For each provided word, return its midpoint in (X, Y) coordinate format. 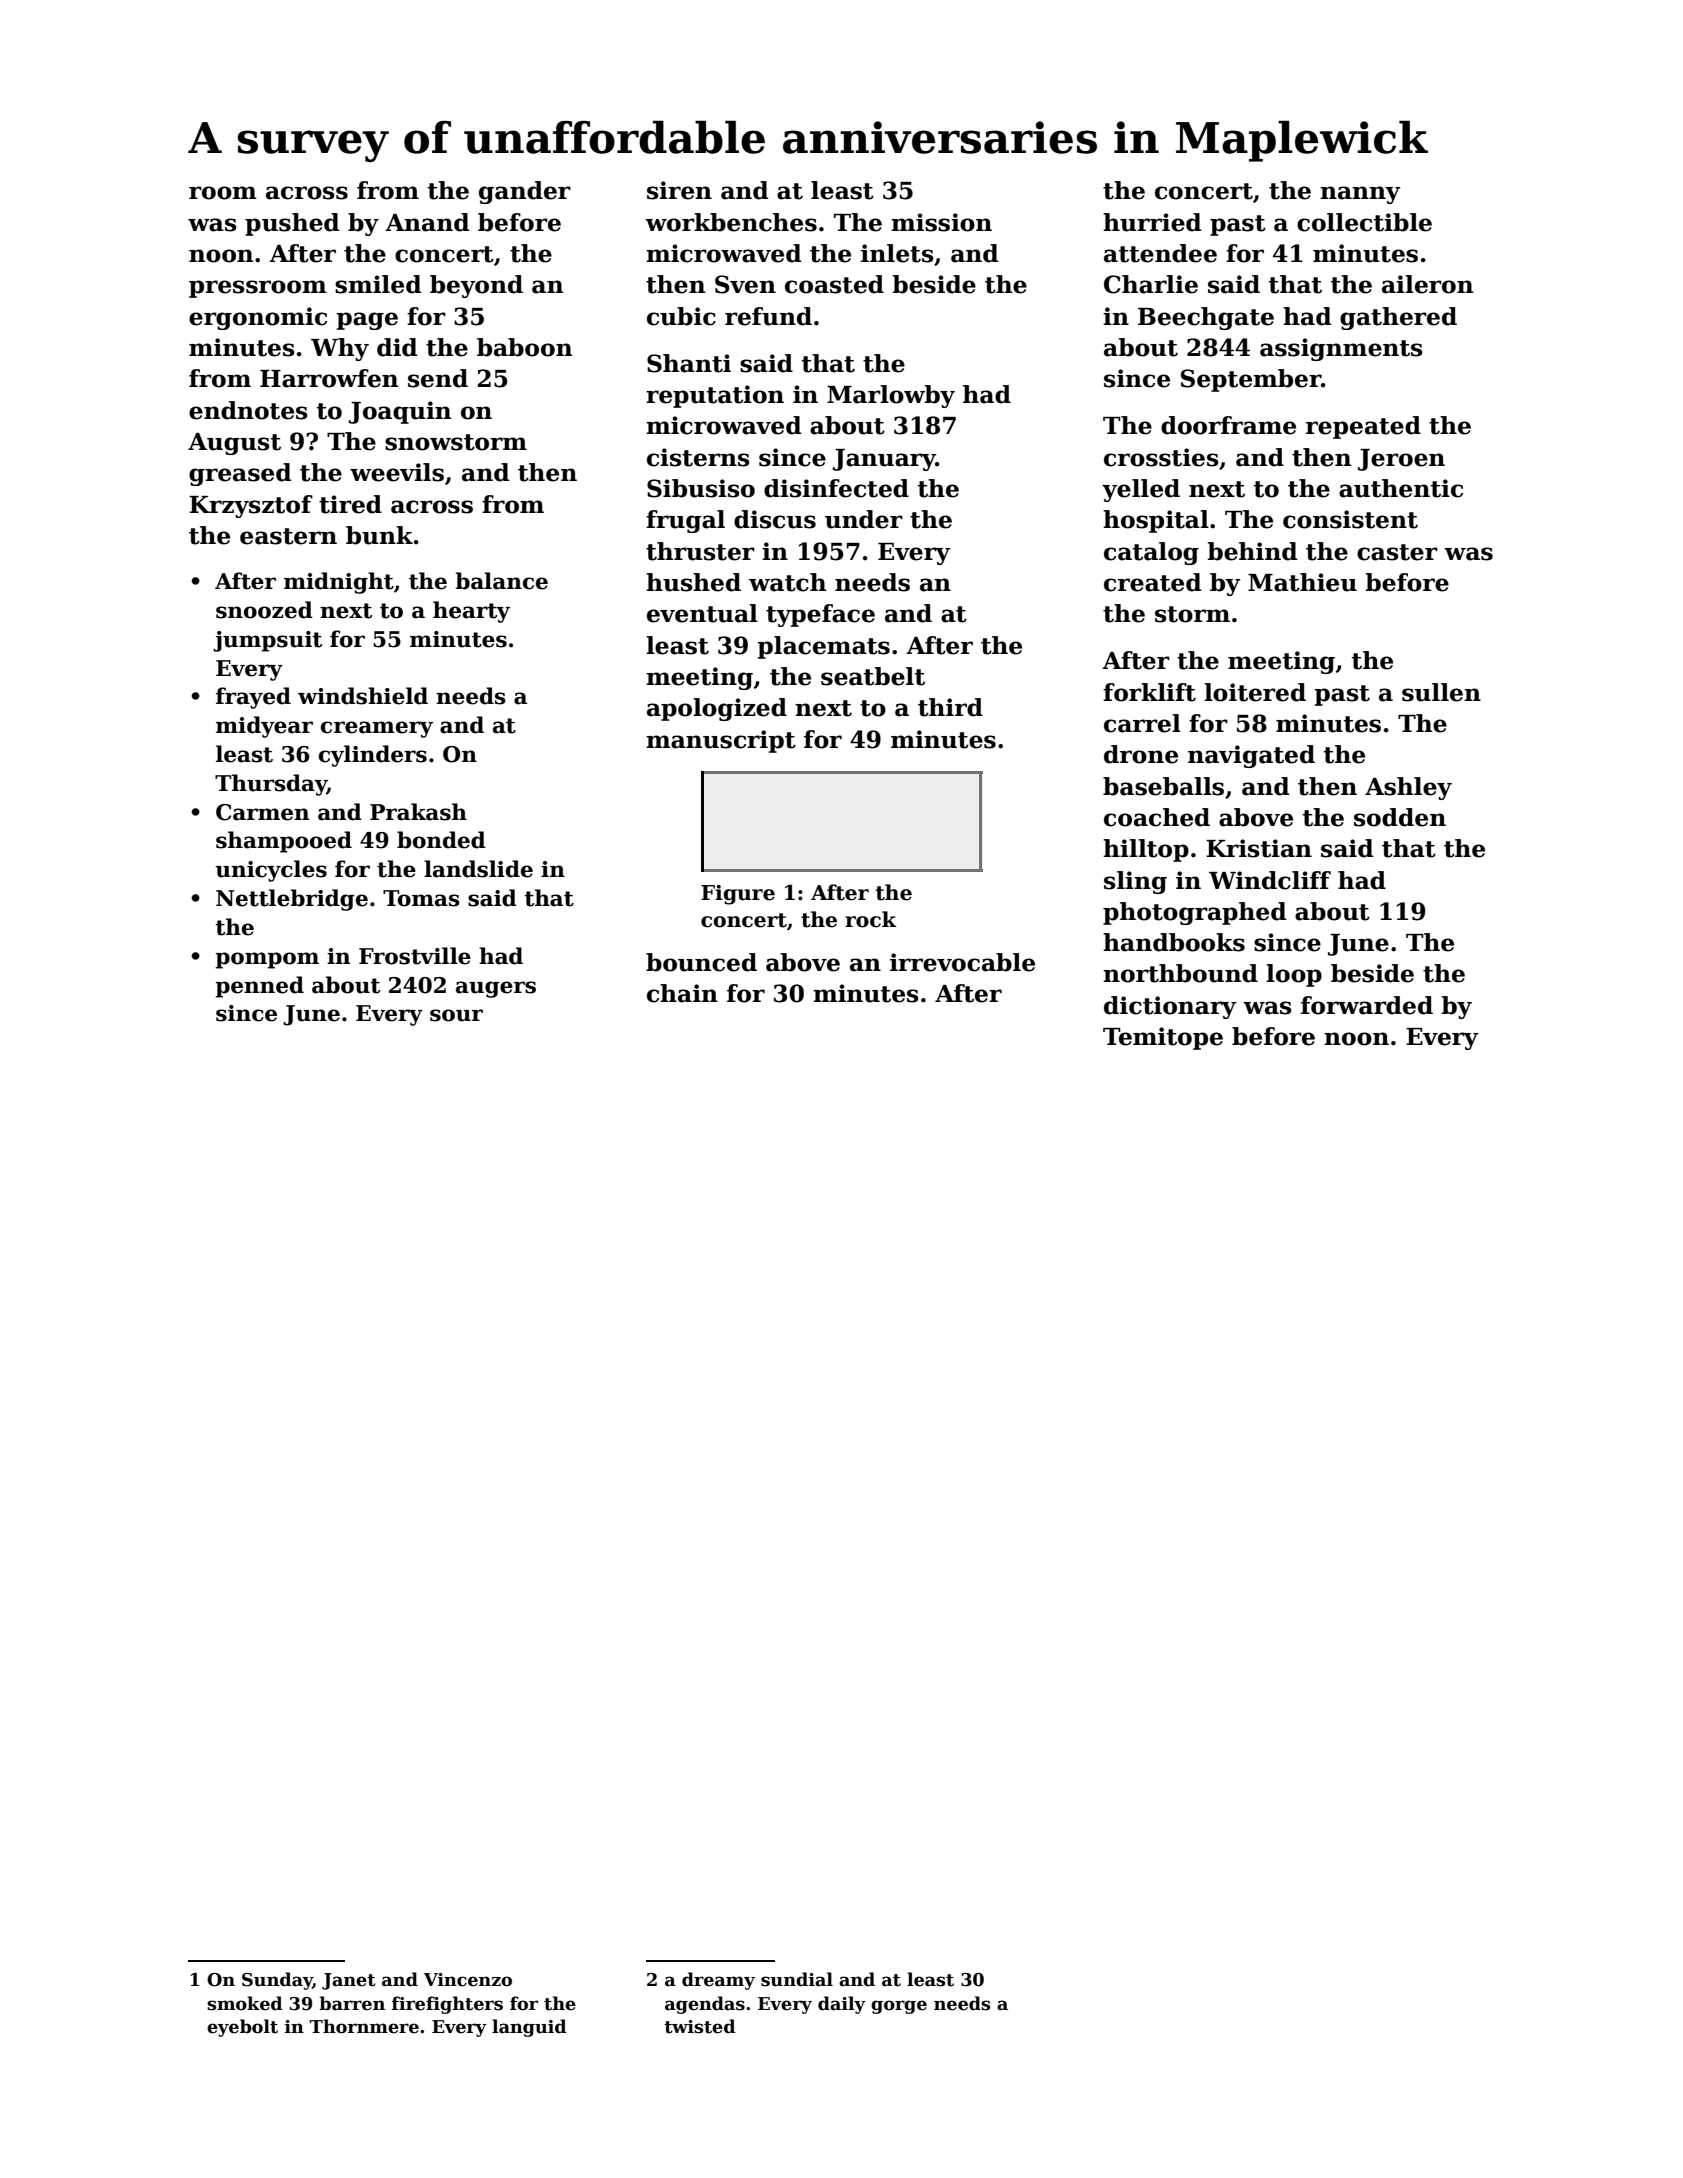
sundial (797, 1979)
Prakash (418, 812)
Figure (738, 895)
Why (340, 349)
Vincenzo (468, 1980)
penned (259, 987)
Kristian (1259, 848)
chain (682, 993)
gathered (1398, 318)
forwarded (1367, 1005)
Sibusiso (701, 488)
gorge (899, 2007)
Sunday (277, 1981)
